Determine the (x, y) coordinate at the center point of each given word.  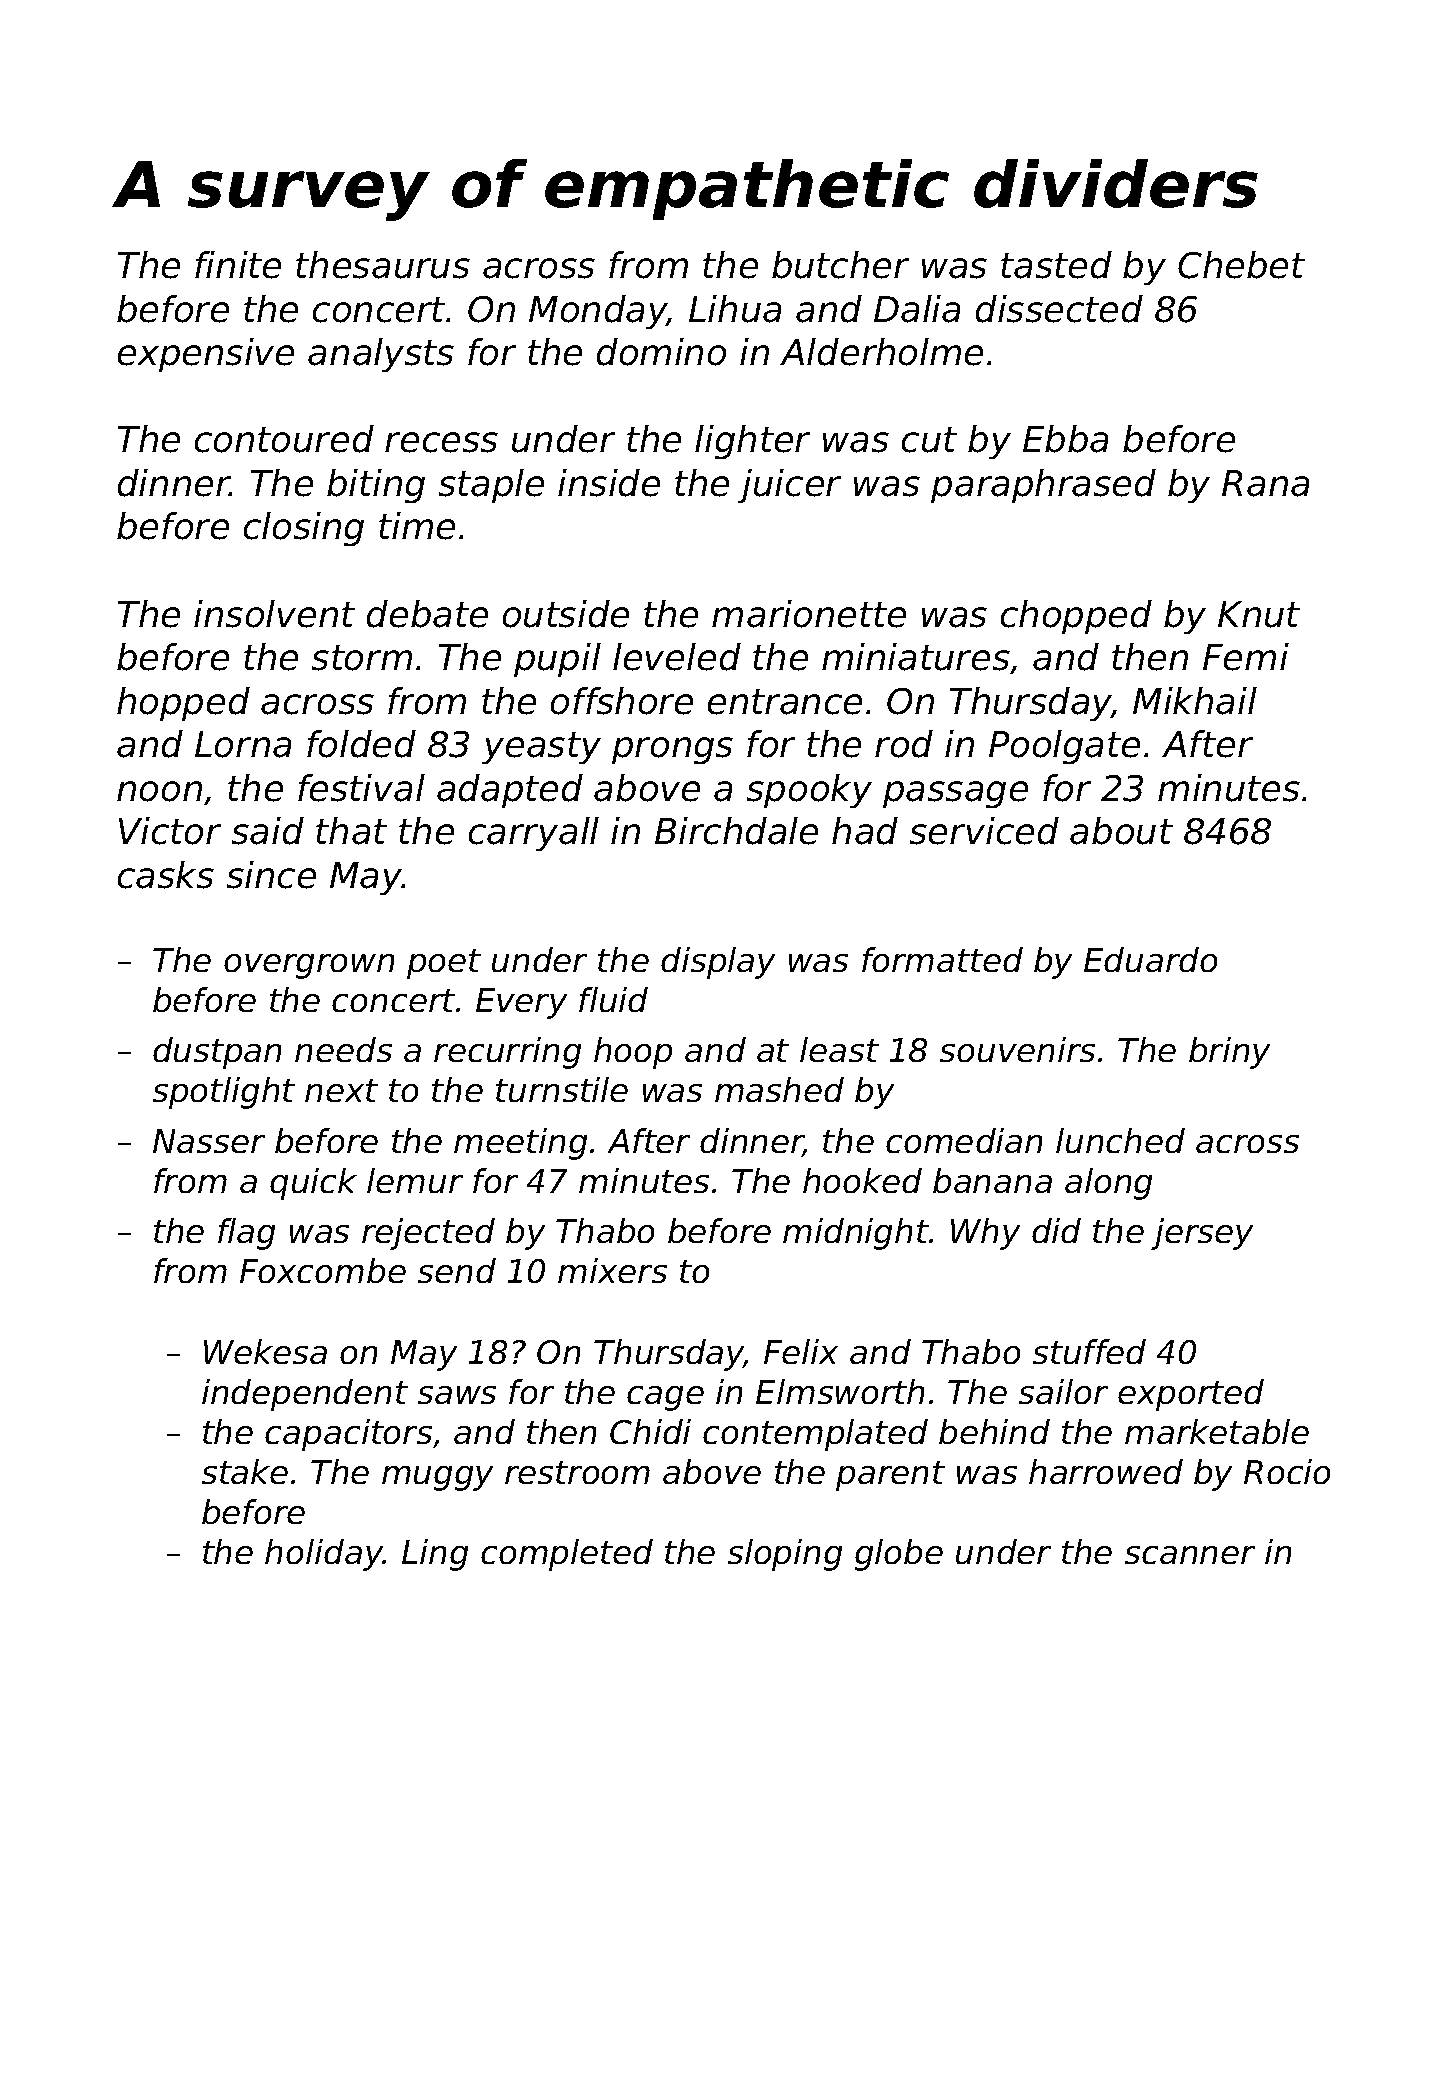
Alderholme (881, 352)
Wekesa (265, 1351)
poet (444, 964)
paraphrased (1043, 486)
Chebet (1241, 265)
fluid (613, 999)
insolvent (274, 614)
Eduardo (1150, 959)
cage (665, 1398)
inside (609, 483)
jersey (1202, 1234)
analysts (381, 355)
